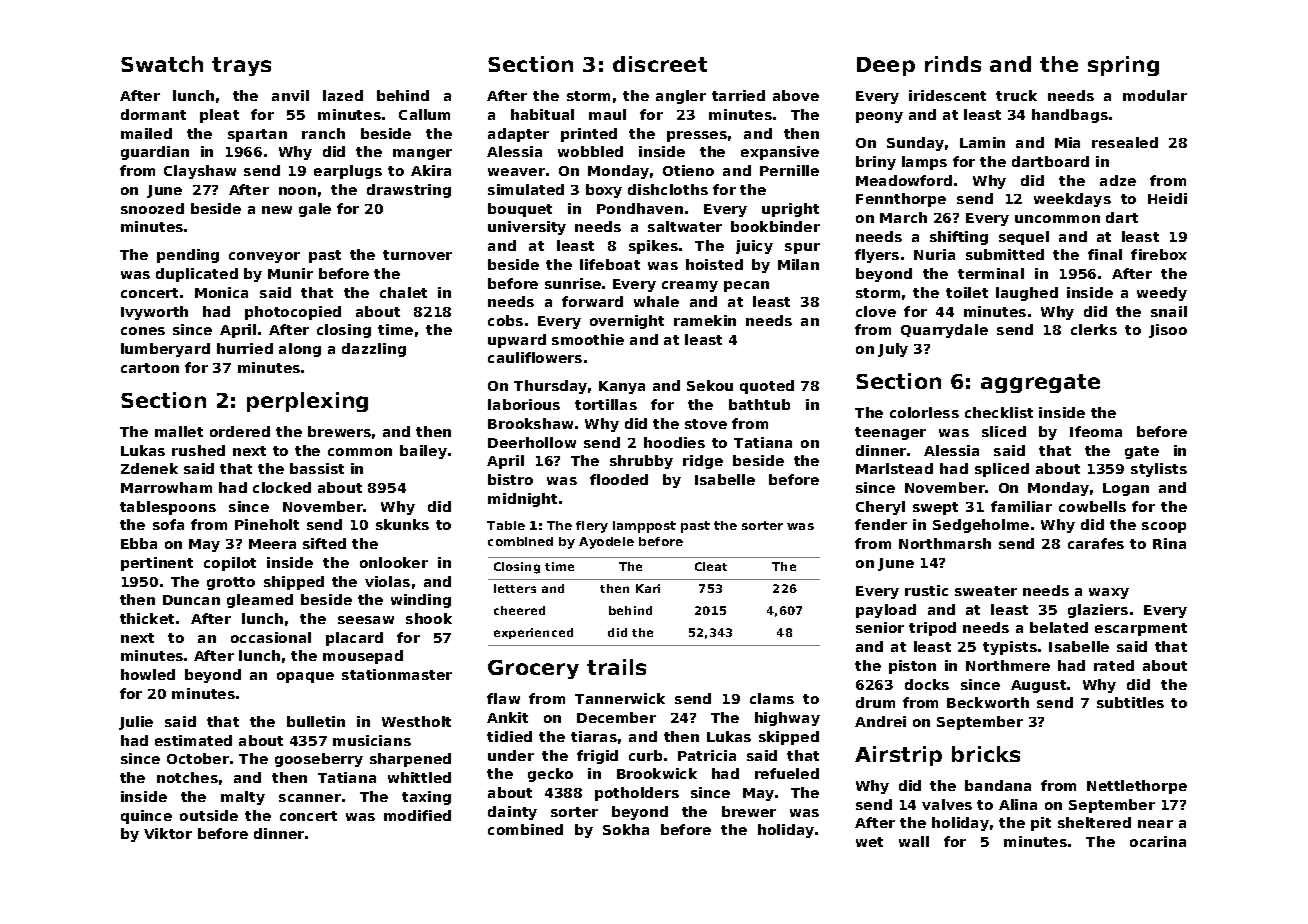 The width and height of the image is (1308, 924). I want to click on piston, so click(912, 667).
